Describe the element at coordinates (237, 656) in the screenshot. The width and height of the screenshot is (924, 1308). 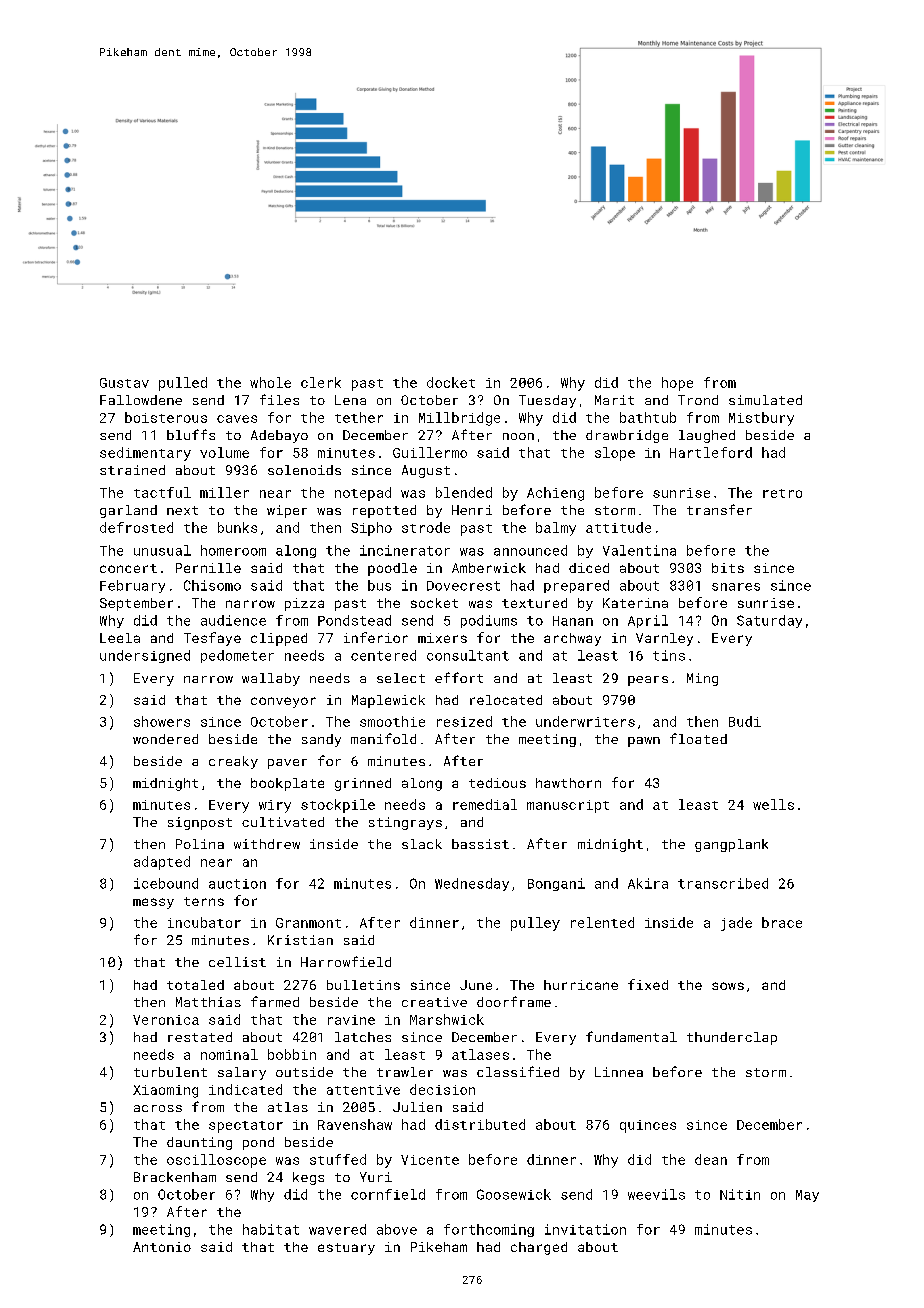
I see `pedometer` at that location.
